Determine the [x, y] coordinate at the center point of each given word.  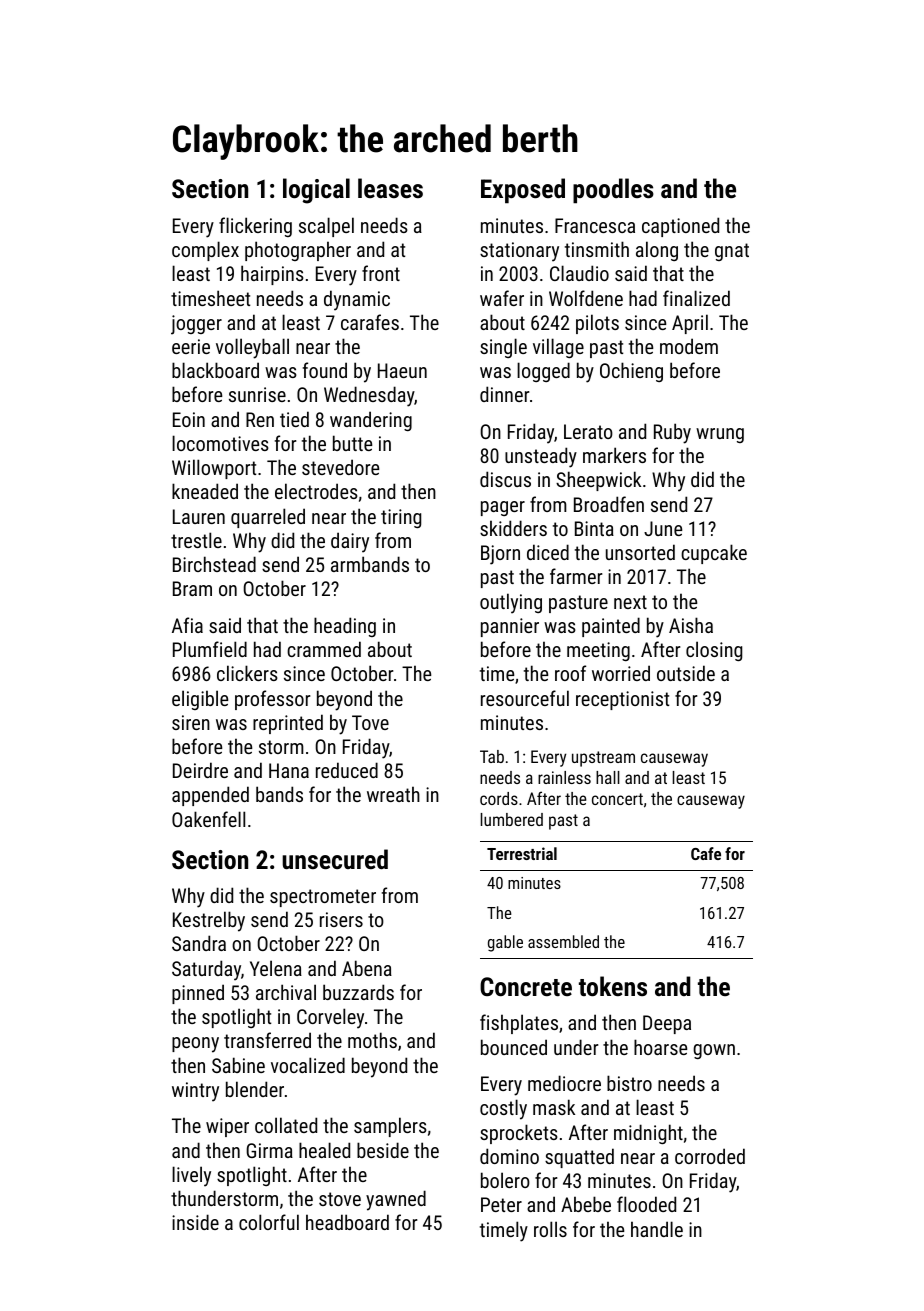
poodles [613, 191]
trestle [196, 540]
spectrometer [323, 898]
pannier [510, 627]
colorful [269, 1222]
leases [390, 188]
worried [621, 673]
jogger [196, 325]
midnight [648, 1134]
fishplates [519, 1024]
